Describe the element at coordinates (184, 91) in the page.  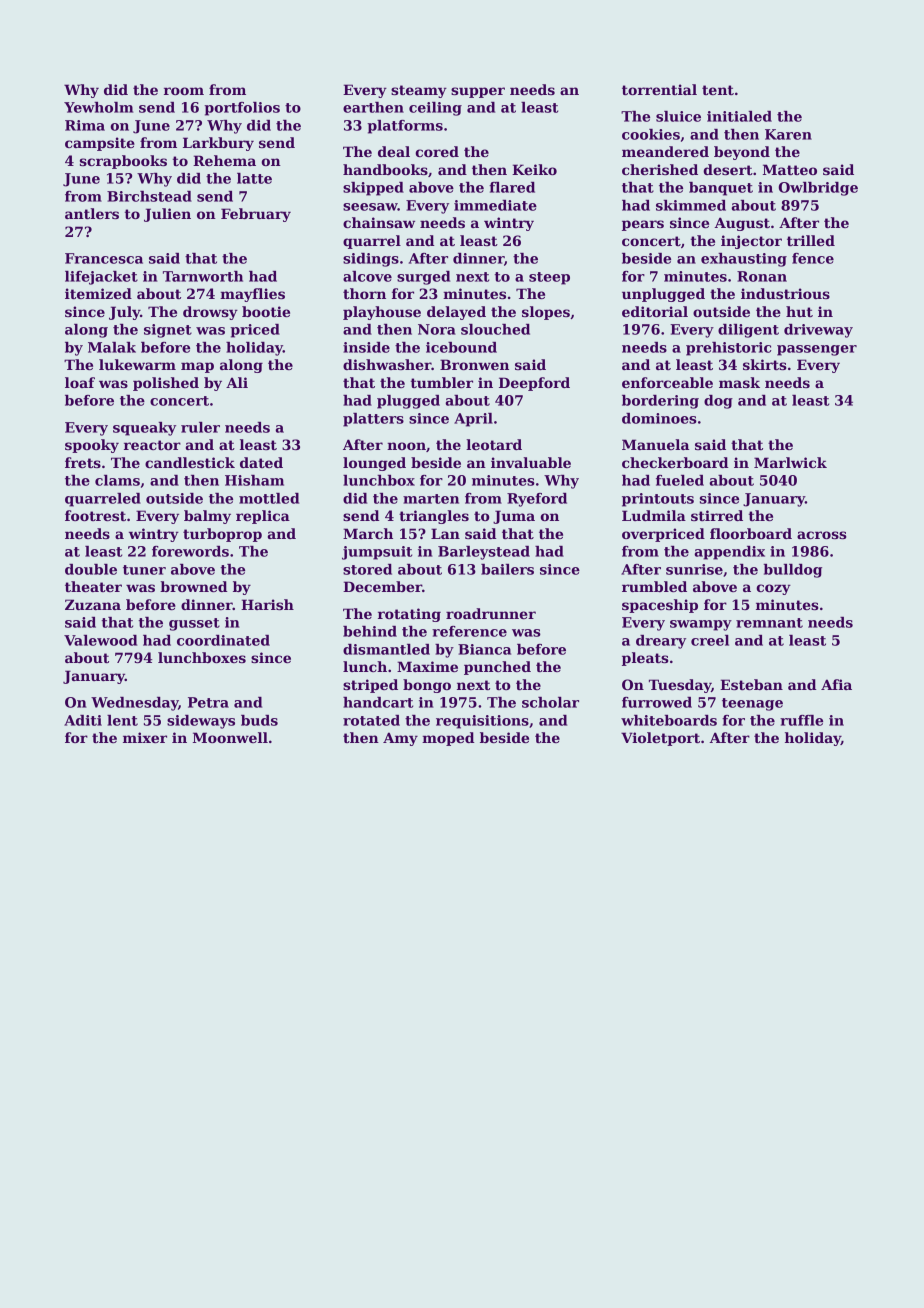
I see `room` at that location.
